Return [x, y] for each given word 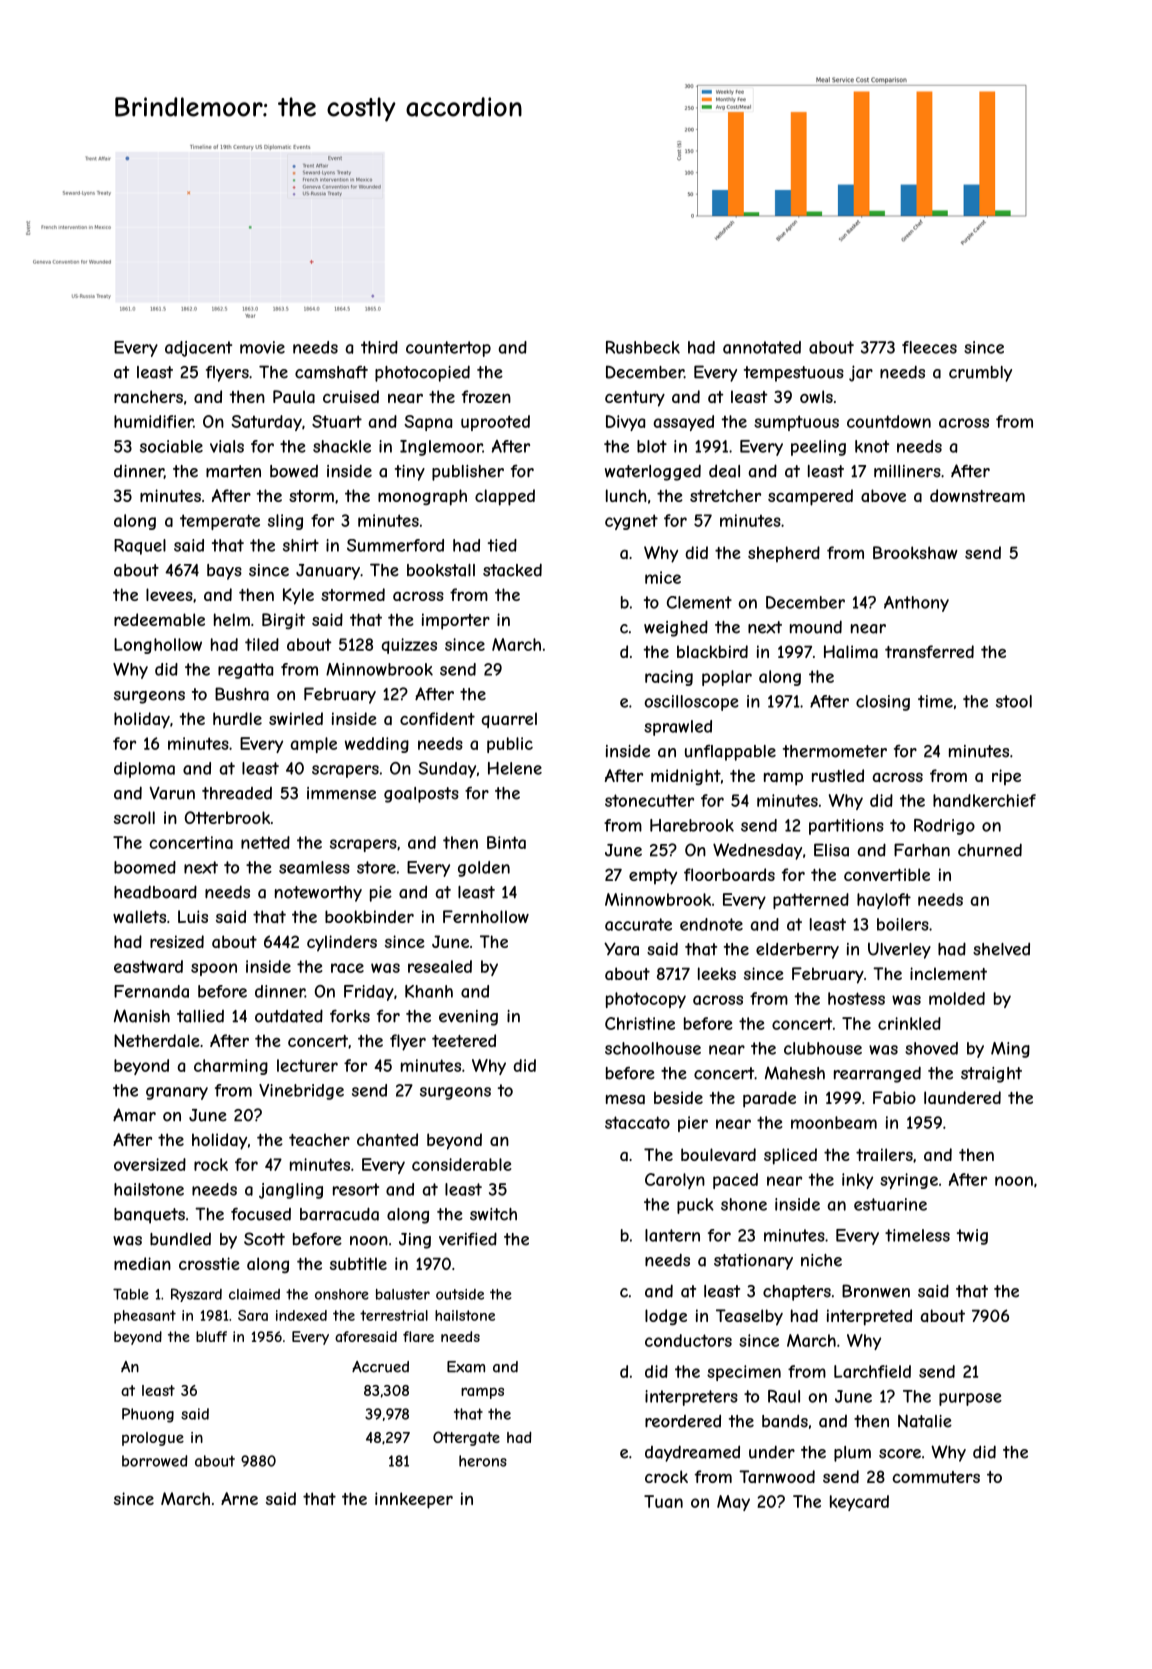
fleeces [929, 347]
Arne [239, 1498]
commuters [936, 1477]
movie [262, 347]
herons [483, 1461]
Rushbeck [643, 347]
